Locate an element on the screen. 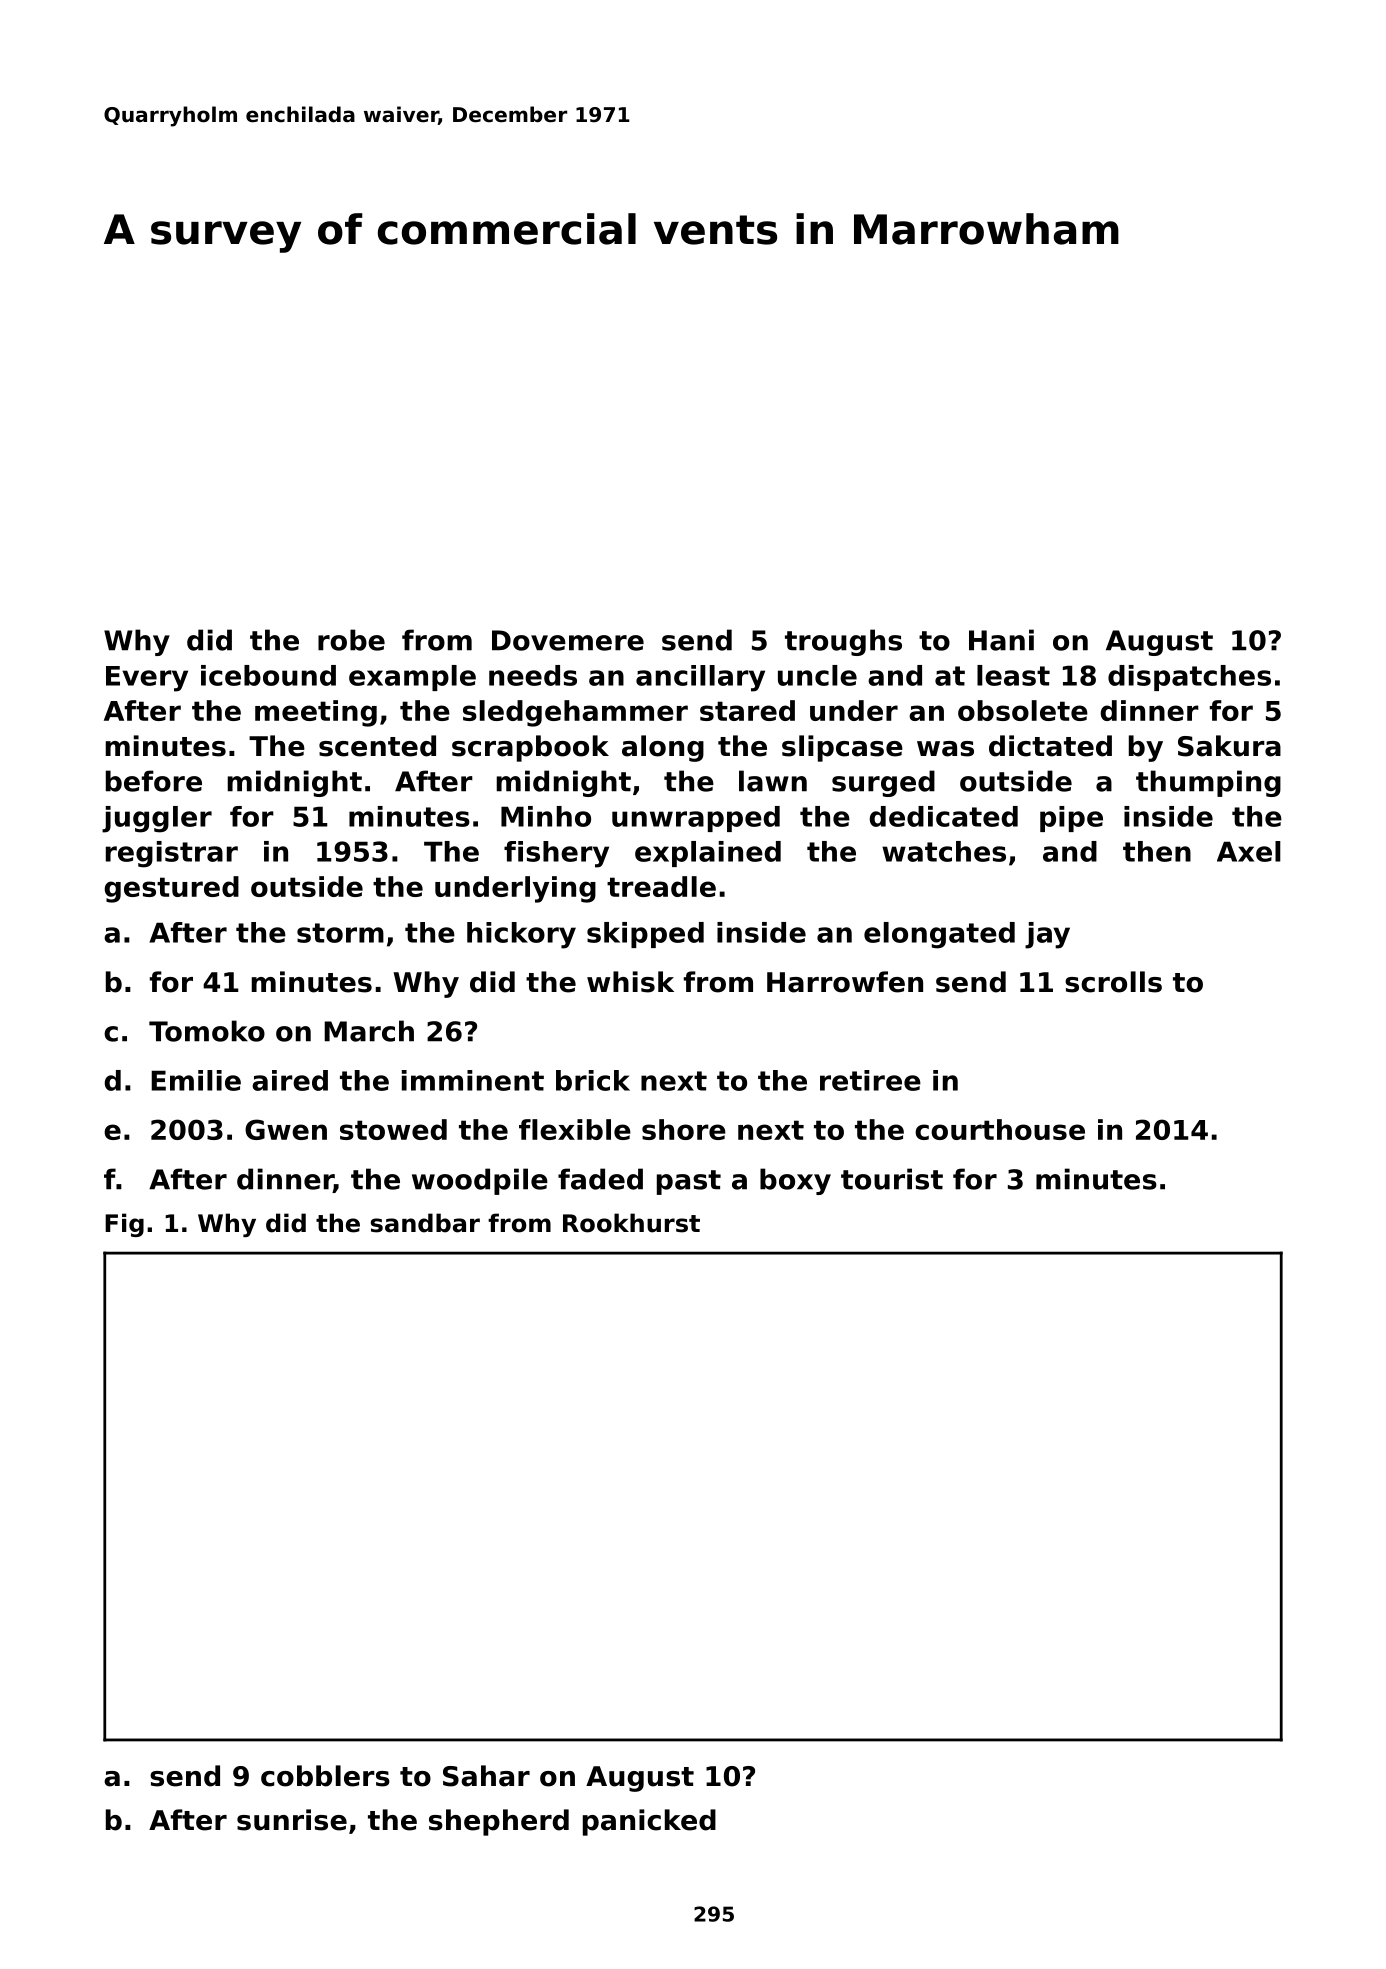 This screenshot has width=1386, height=1969. sunrise is located at coordinates (292, 1820).
